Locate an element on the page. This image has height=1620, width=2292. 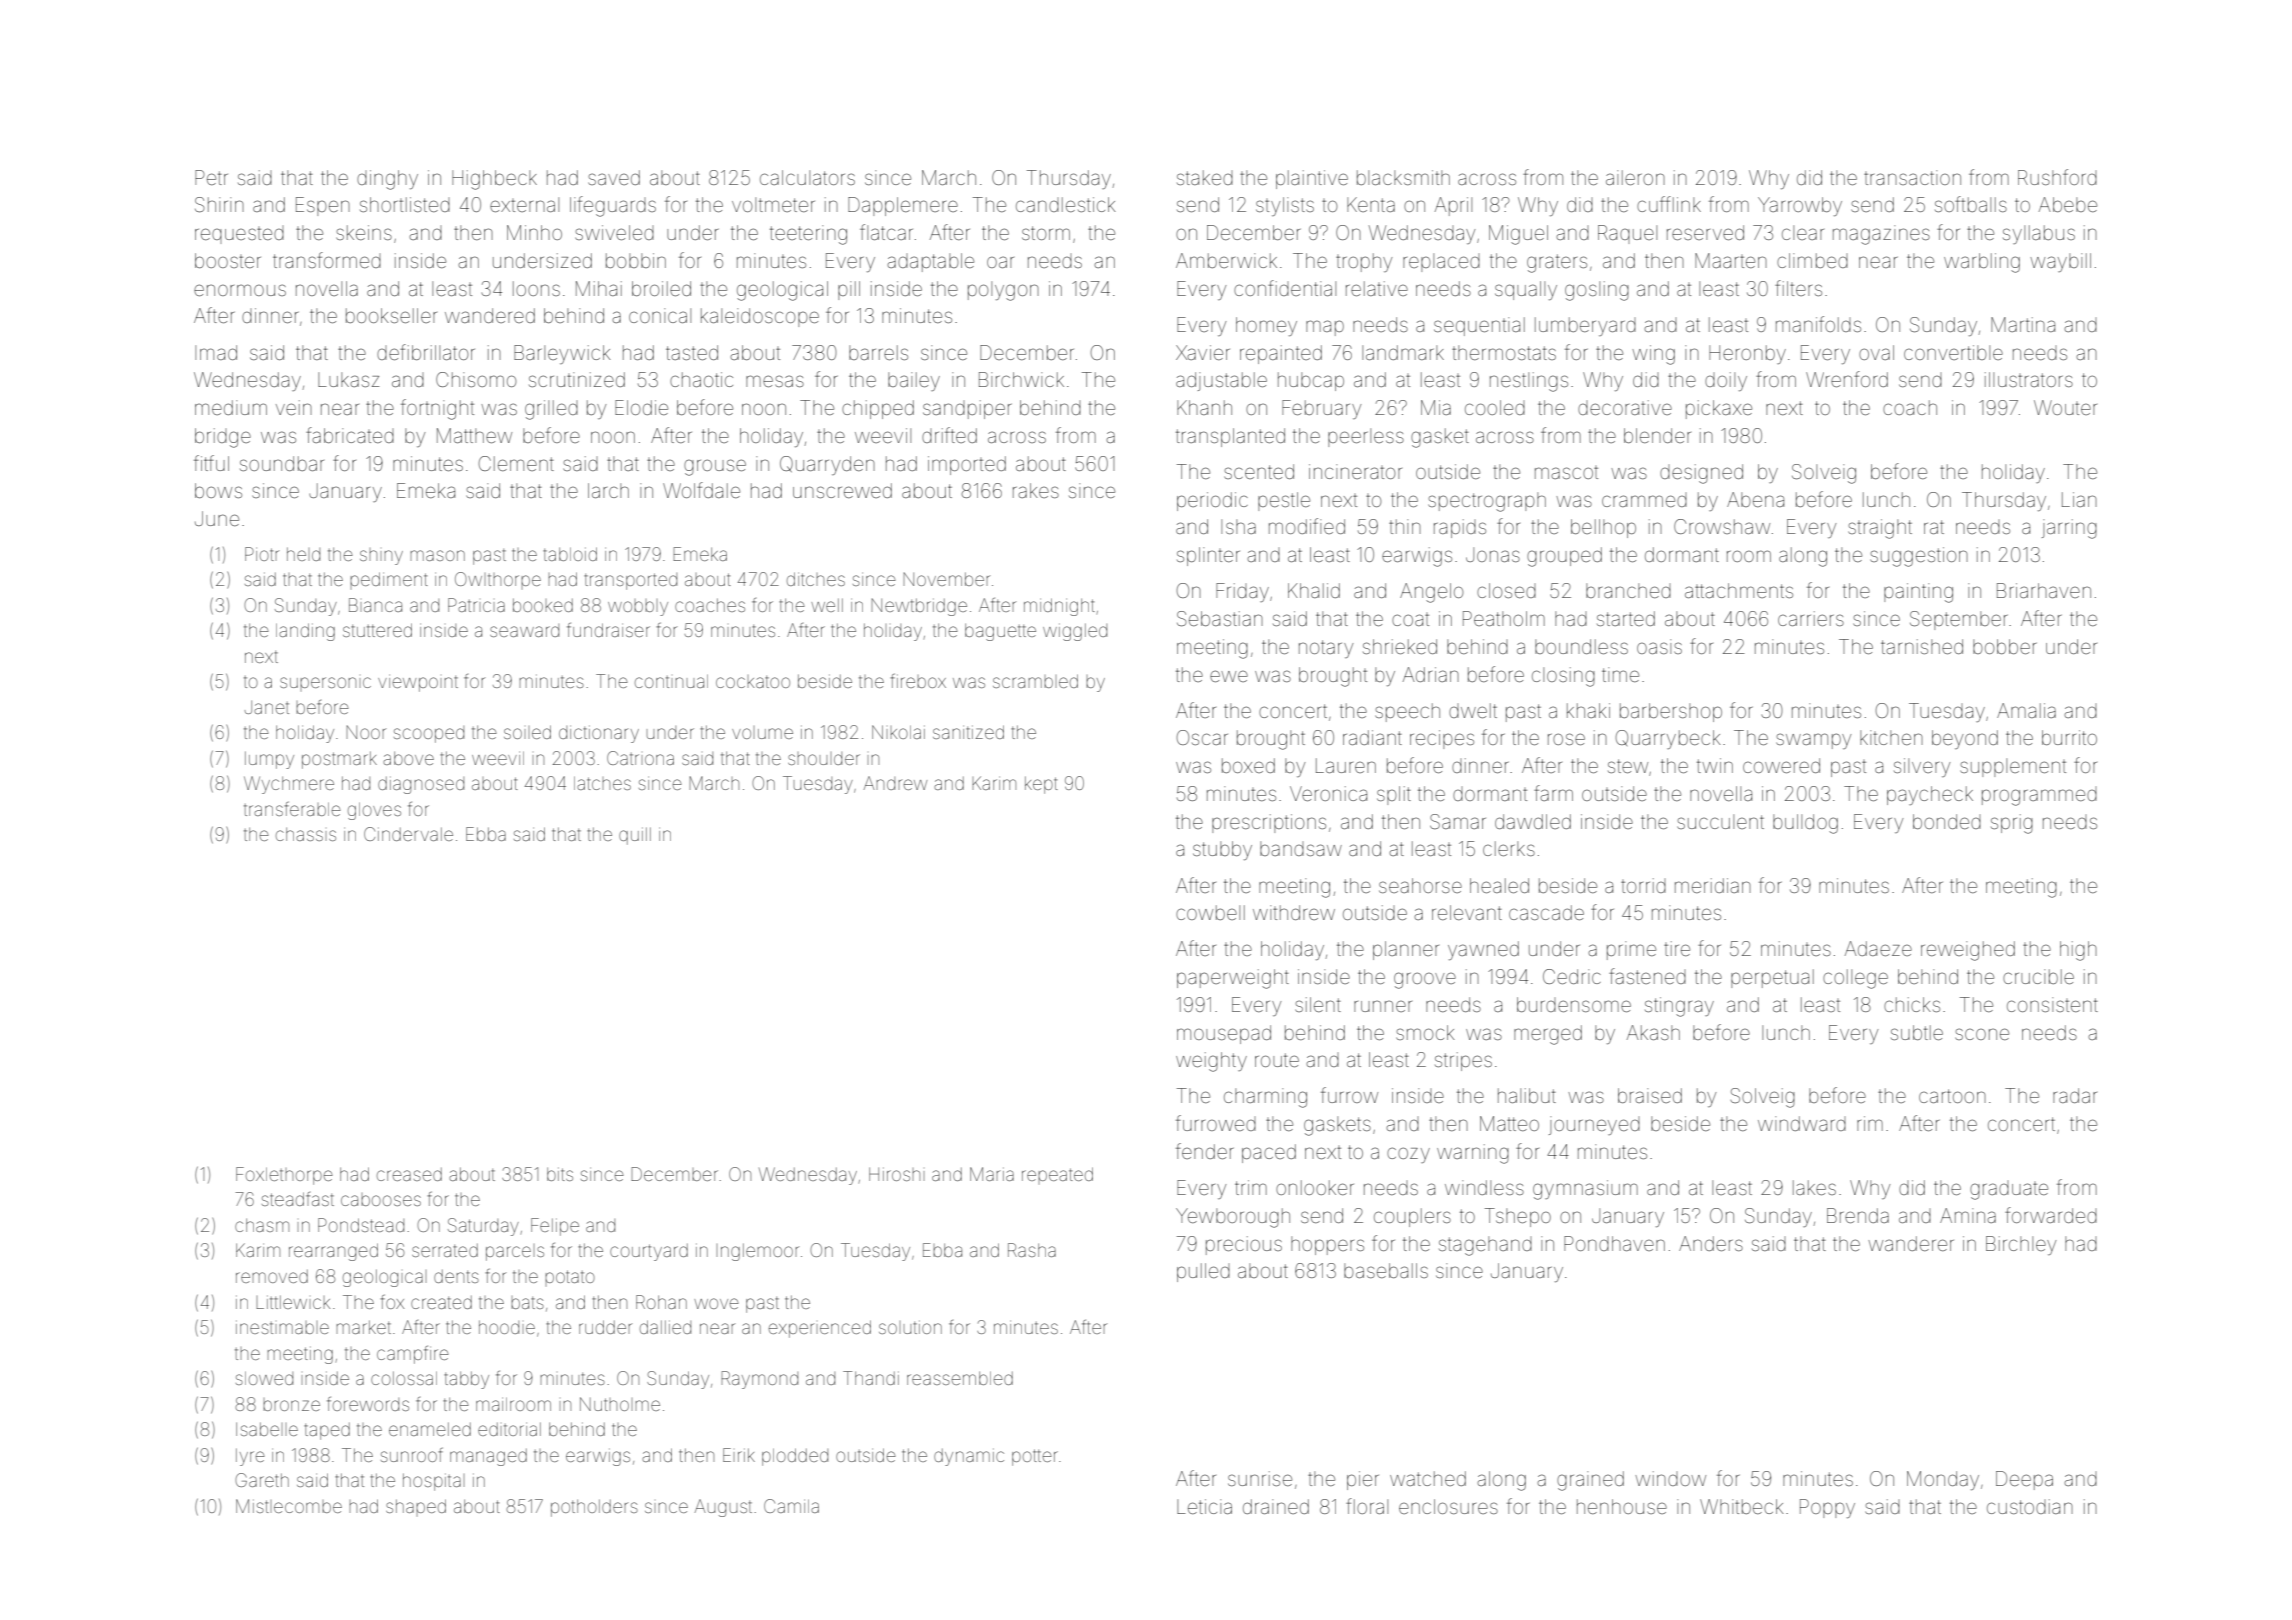
bookseller is located at coordinates (391, 315).
